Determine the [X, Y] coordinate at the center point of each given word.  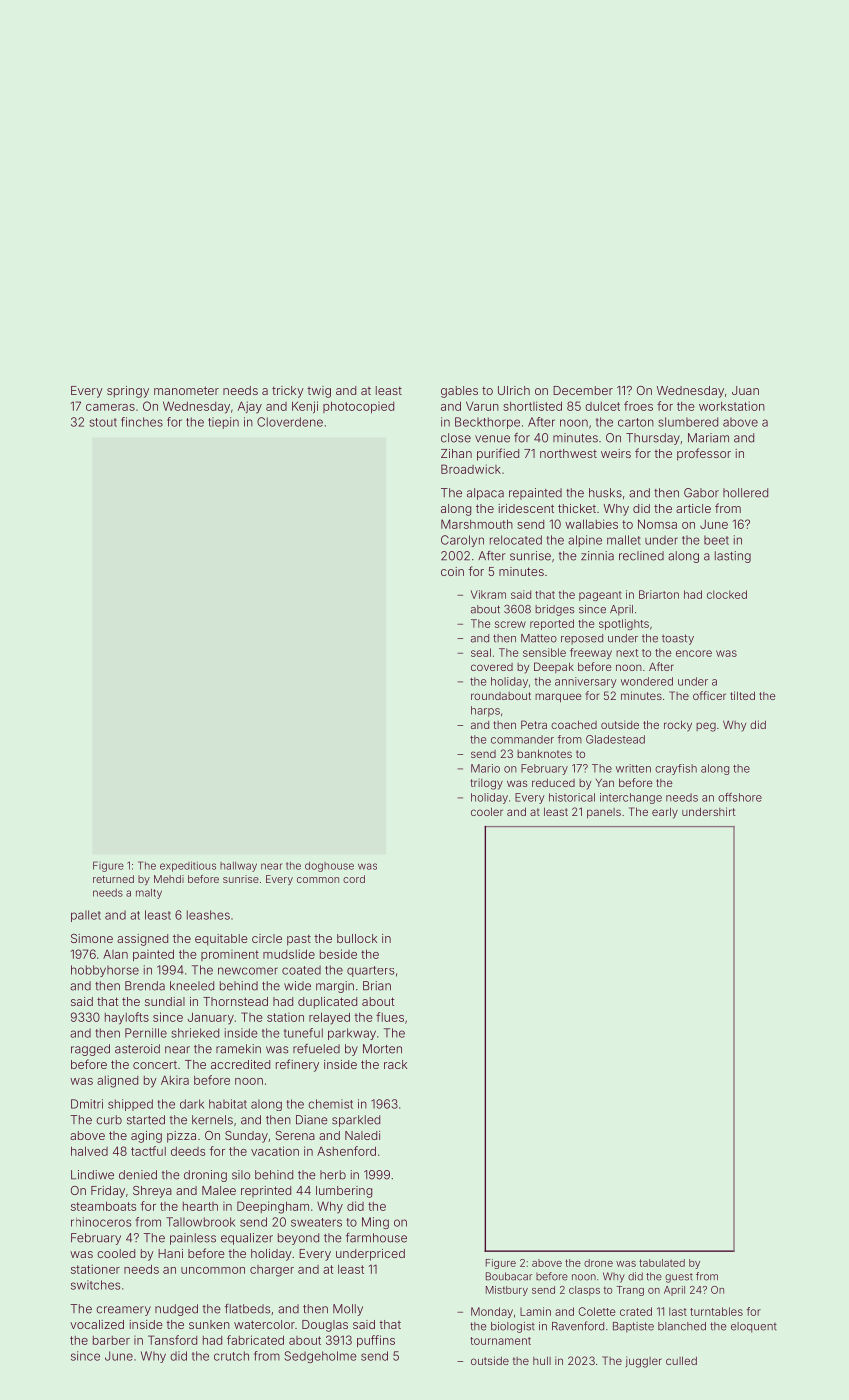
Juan [745, 390]
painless [193, 1239]
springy [128, 392]
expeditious [188, 866]
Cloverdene [290, 422]
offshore [740, 797]
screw [510, 624]
